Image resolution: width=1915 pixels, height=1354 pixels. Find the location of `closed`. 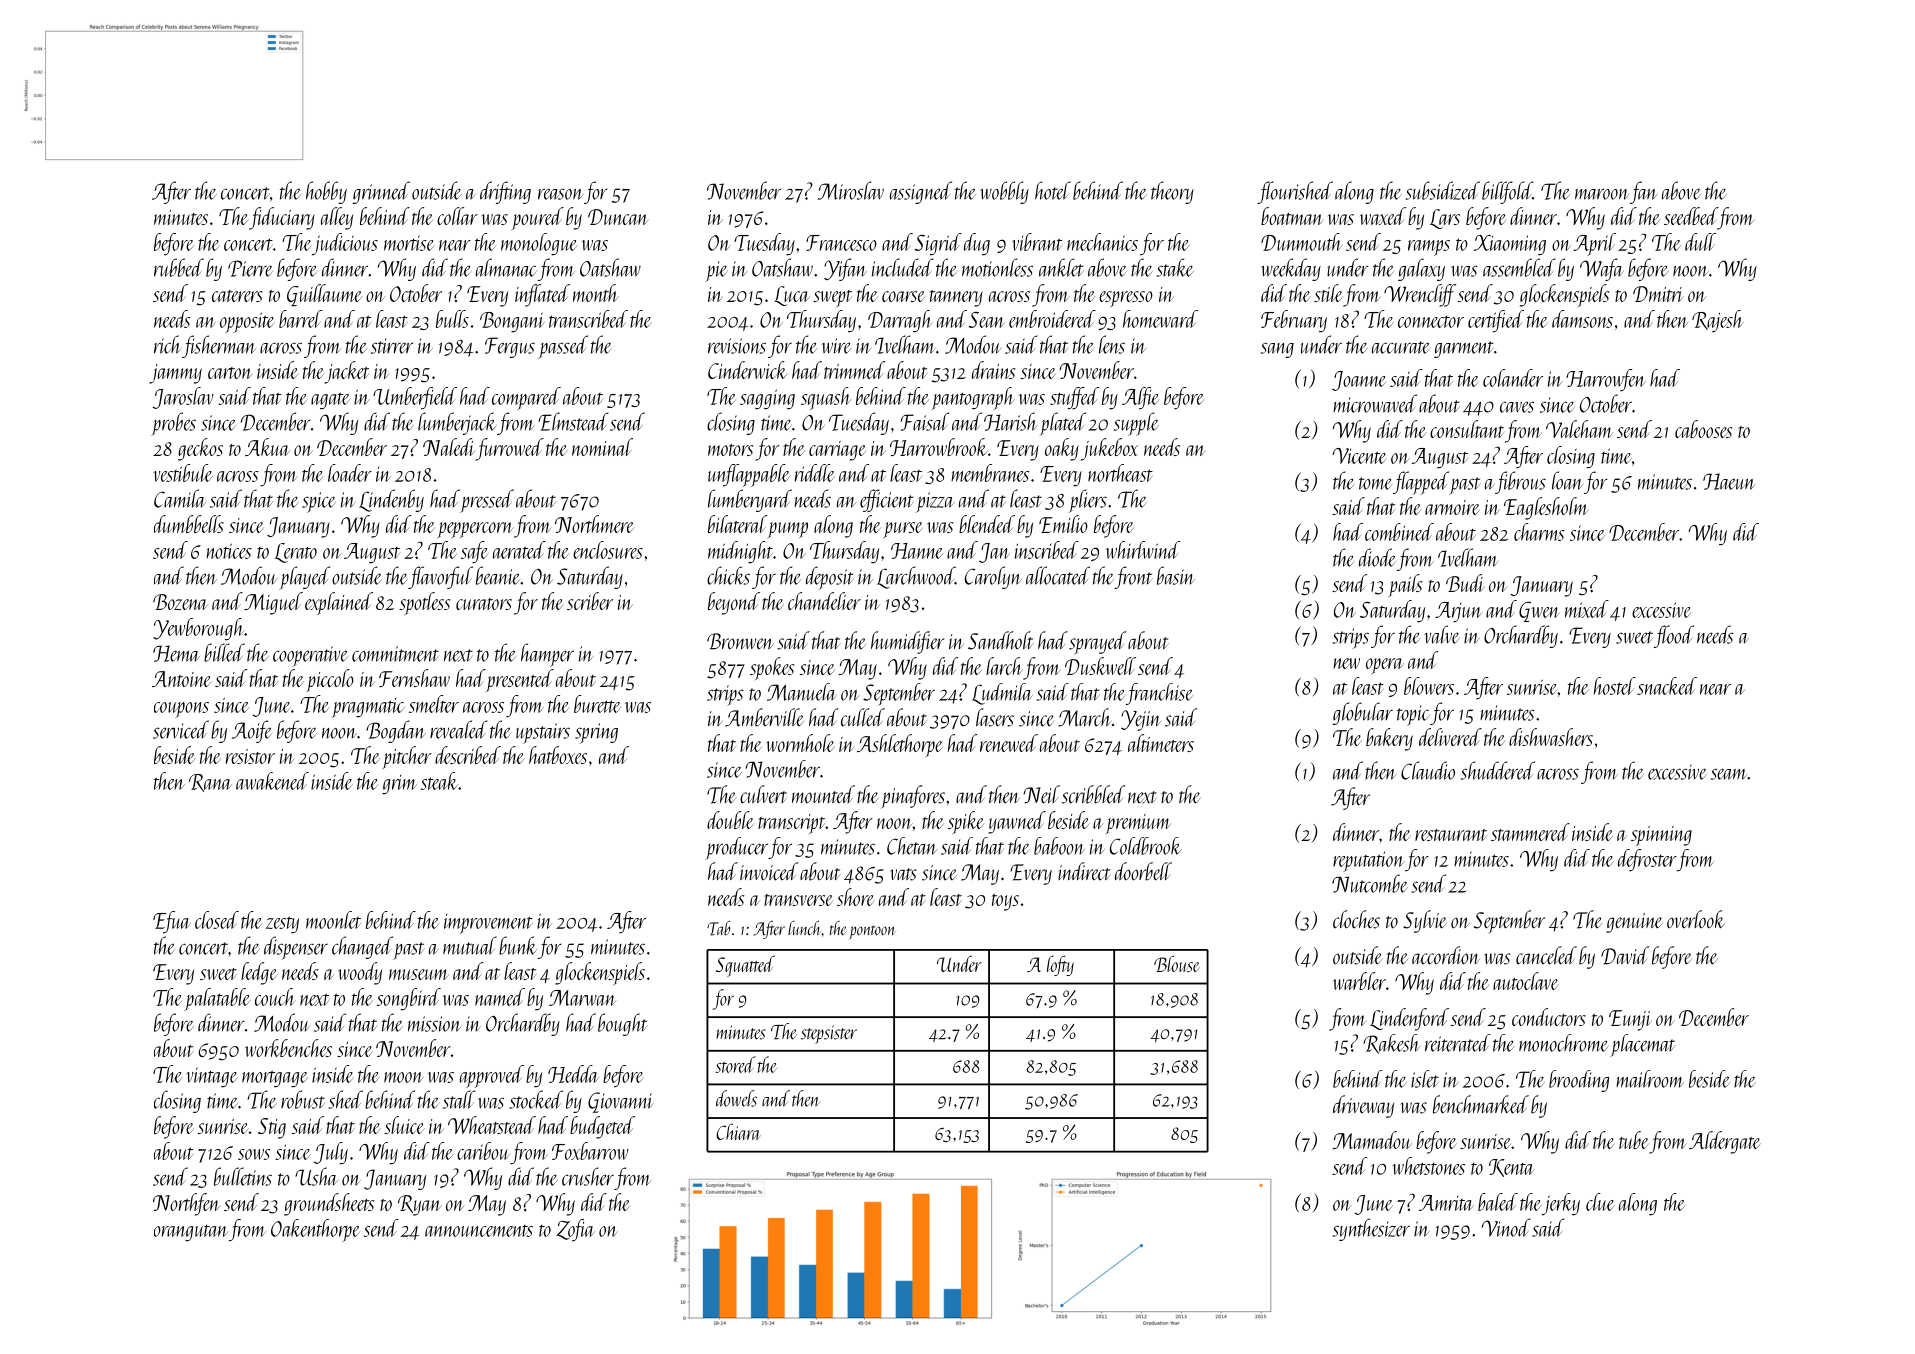

closed is located at coordinates (217, 920).
